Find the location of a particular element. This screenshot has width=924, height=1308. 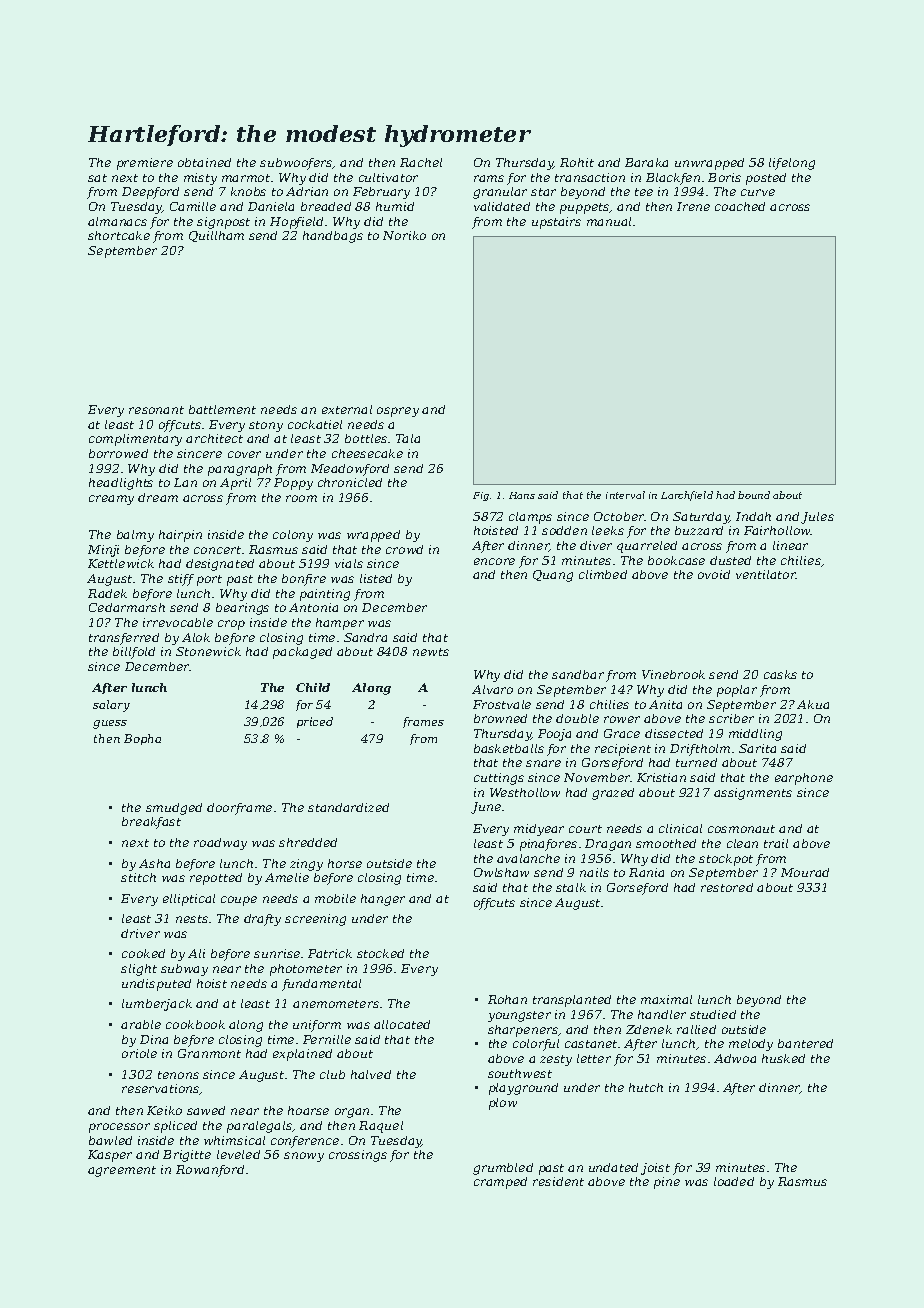

encore is located at coordinates (494, 561).
